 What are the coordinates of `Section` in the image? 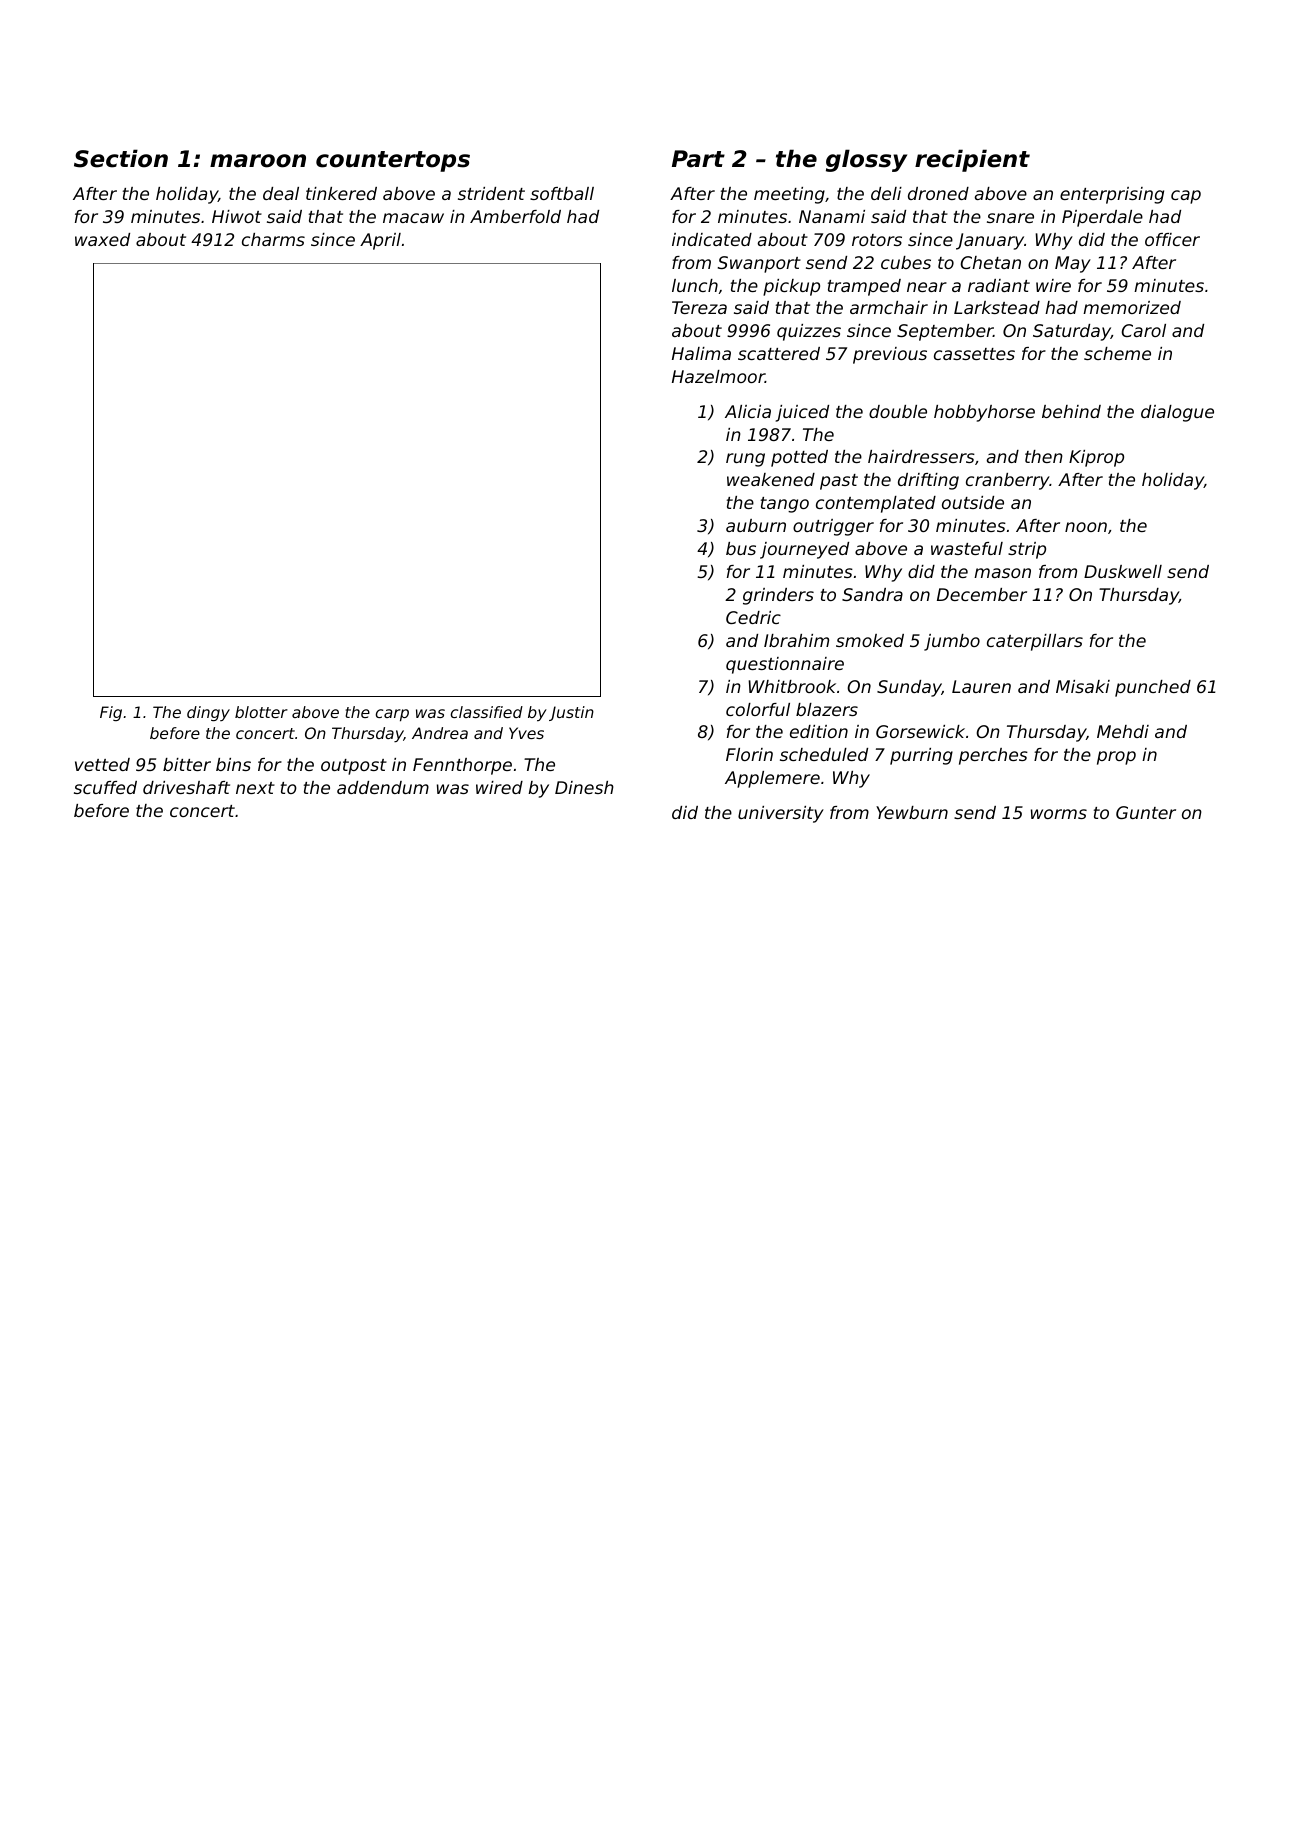 It's located at (121, 158).
